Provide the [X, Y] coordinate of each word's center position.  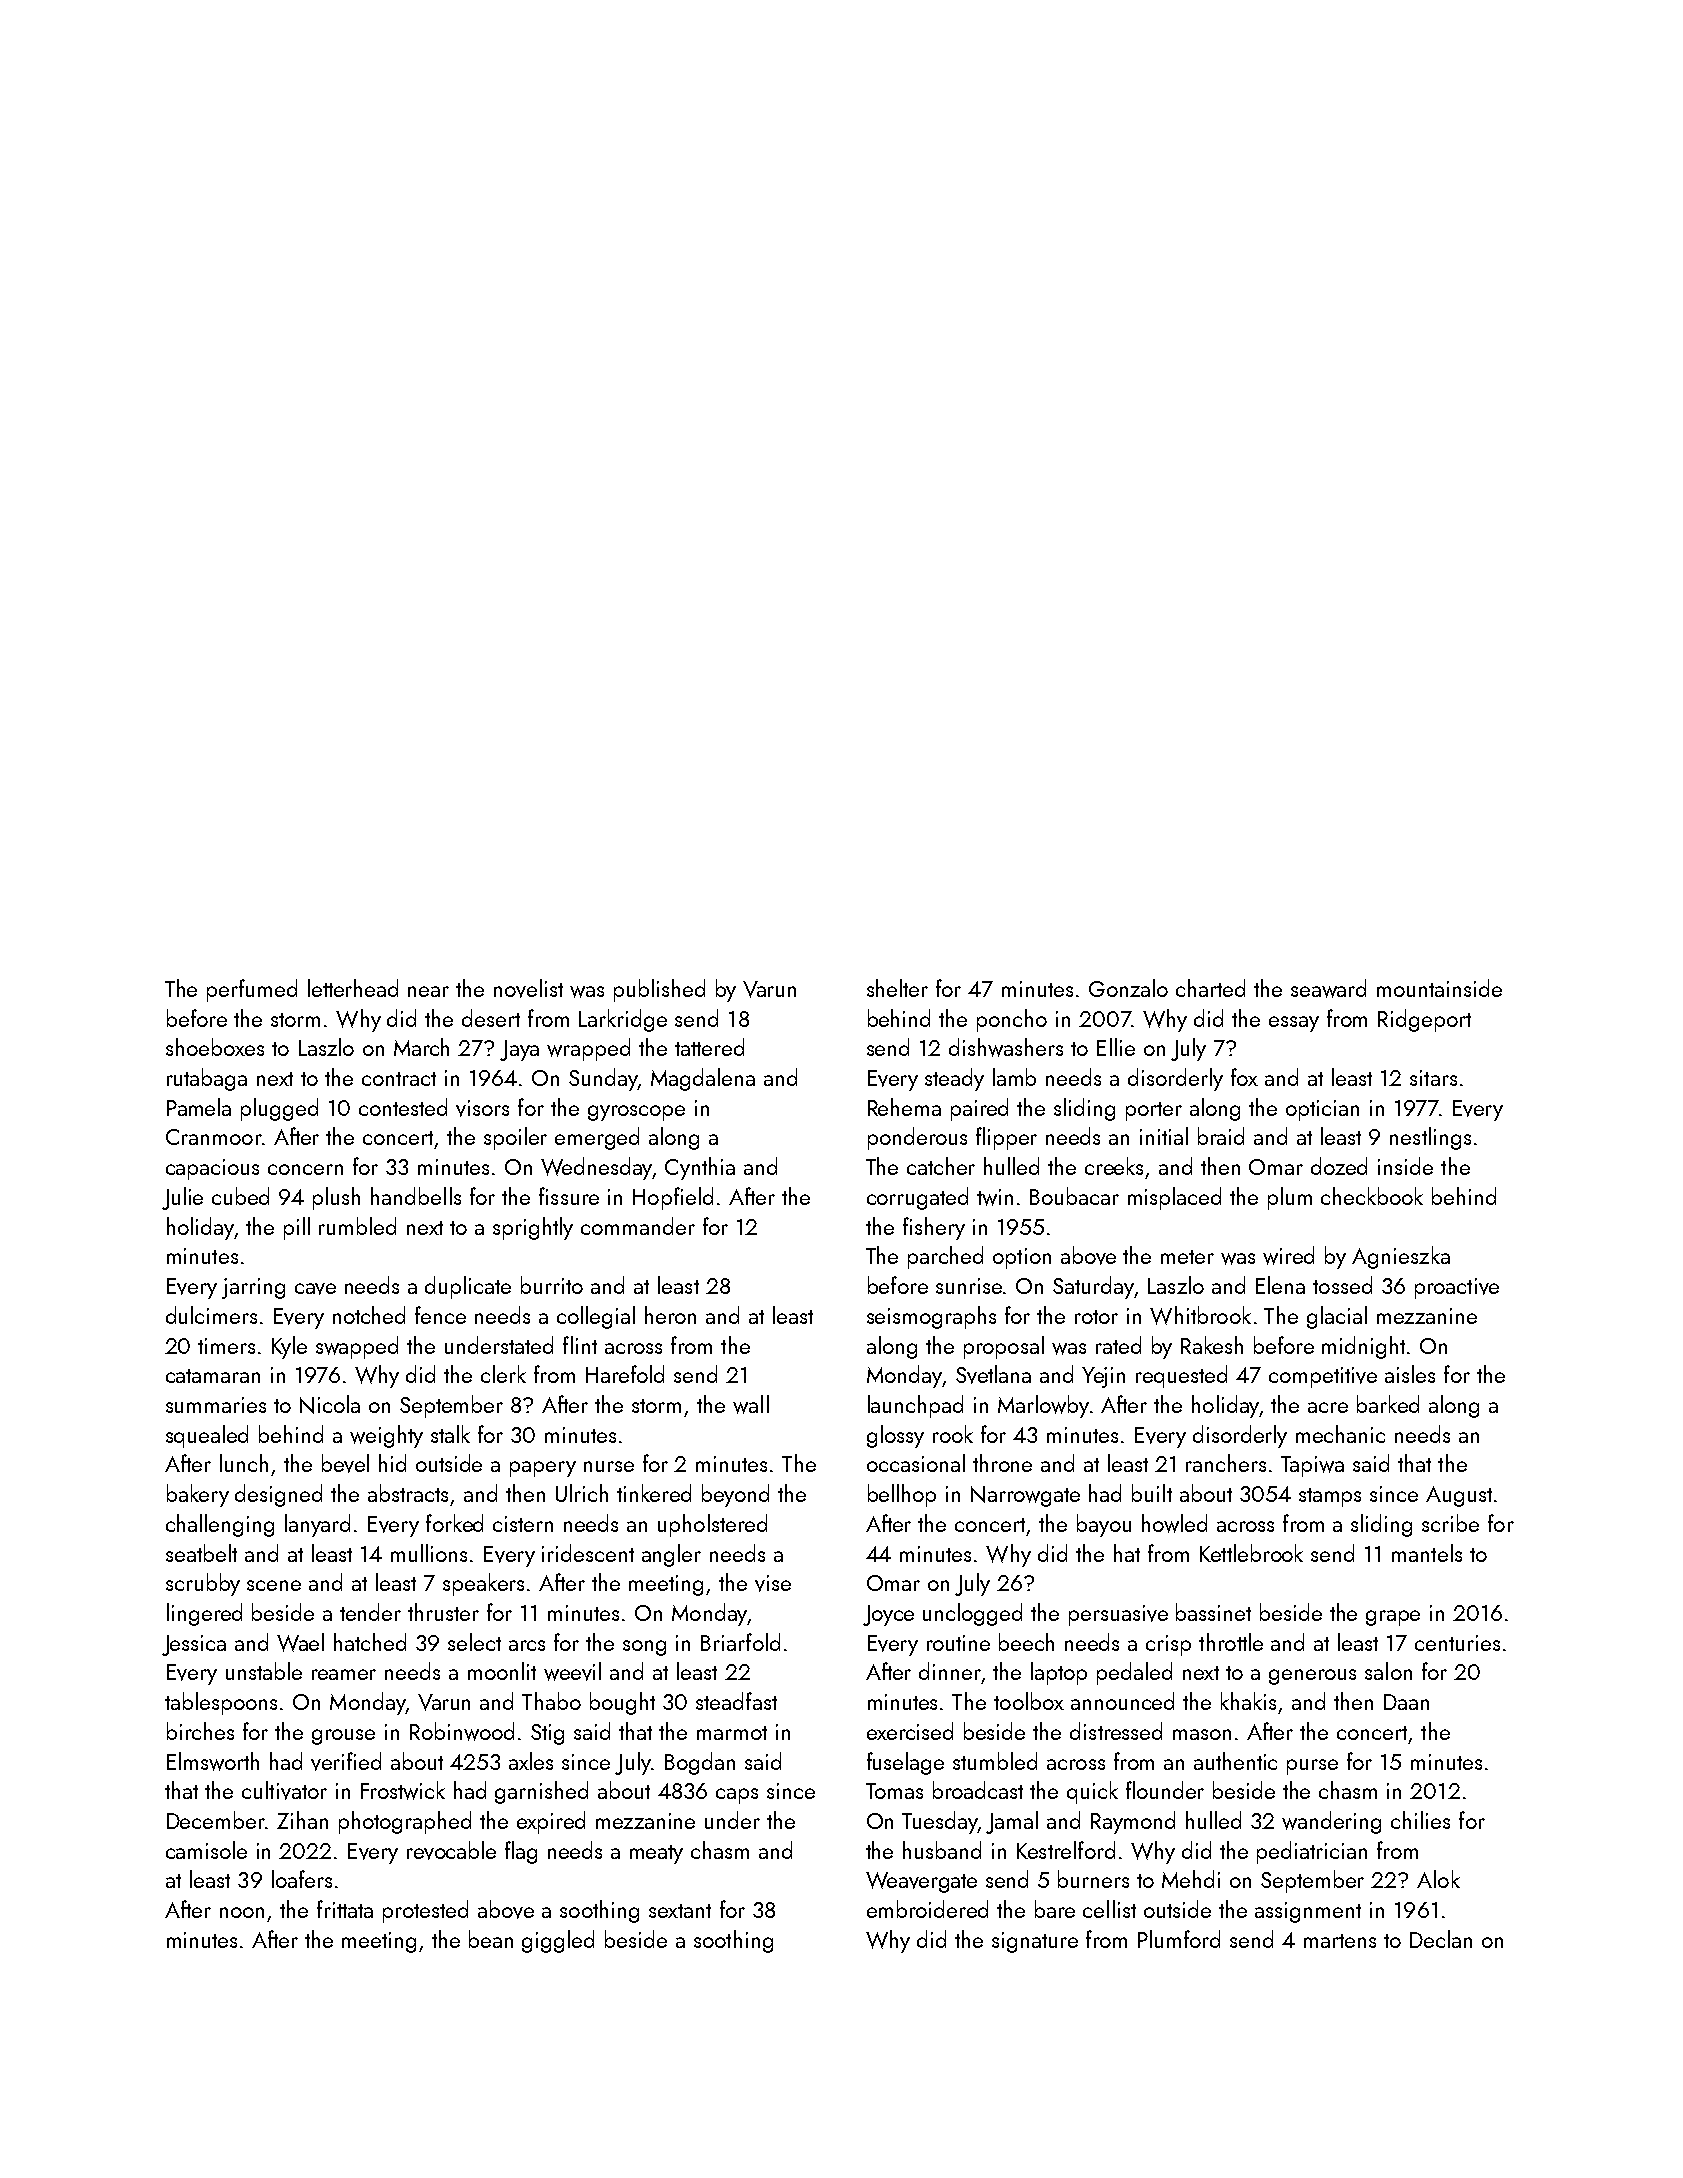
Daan [1406, 1702]
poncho [1012, 1020]
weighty [386, 1436]
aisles [1410, 1374]
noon [242, 1912]
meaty [656, 1854]
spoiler [515, 1138]
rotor [1096, 1317]
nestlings [1430, 1138]
